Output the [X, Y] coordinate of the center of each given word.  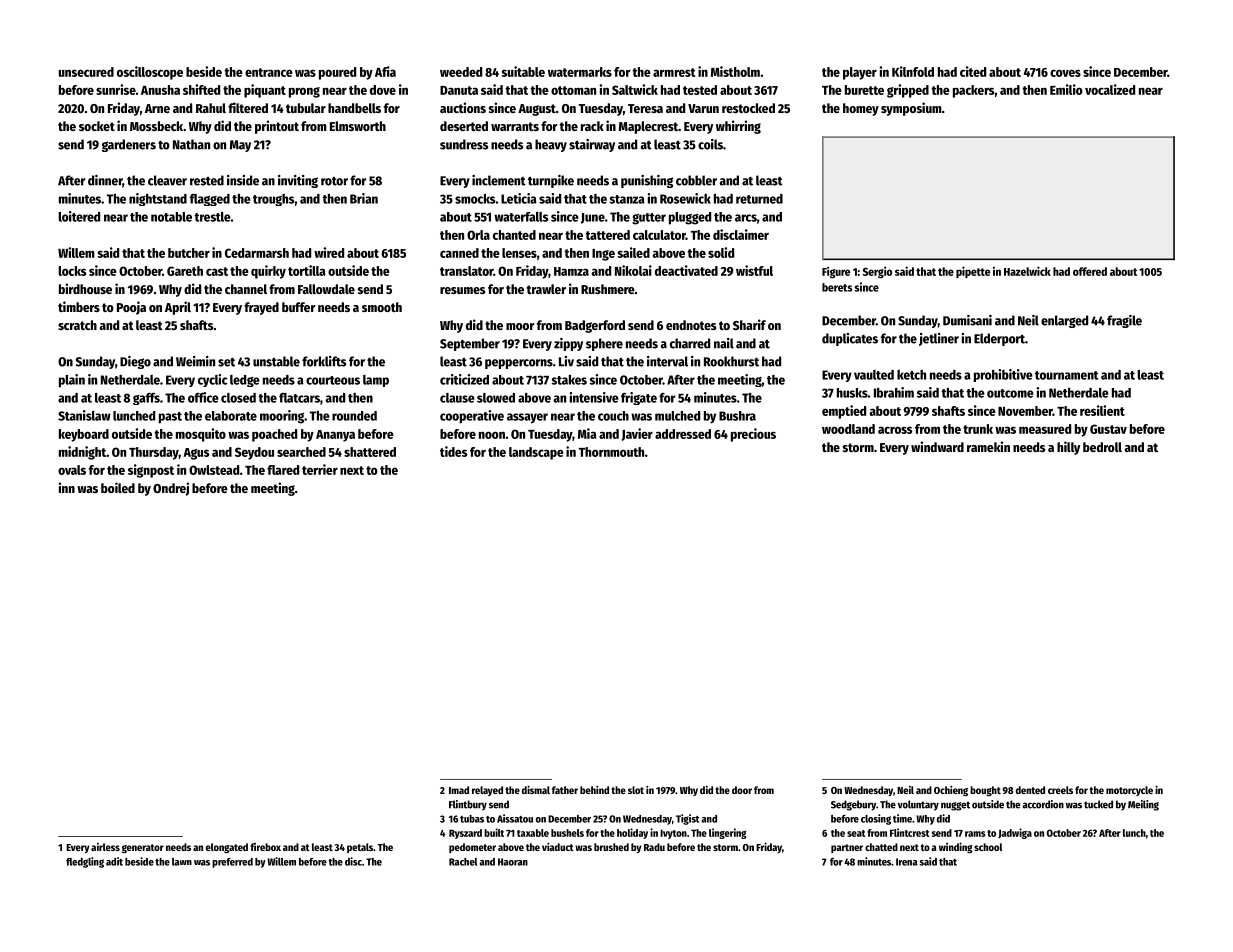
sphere [604, 344]
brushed [611, 847]
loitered [79, 216]
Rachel [463, 862]
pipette [973, 272]
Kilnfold [913, 71]
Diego [135, 362]
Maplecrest [648, 127]
